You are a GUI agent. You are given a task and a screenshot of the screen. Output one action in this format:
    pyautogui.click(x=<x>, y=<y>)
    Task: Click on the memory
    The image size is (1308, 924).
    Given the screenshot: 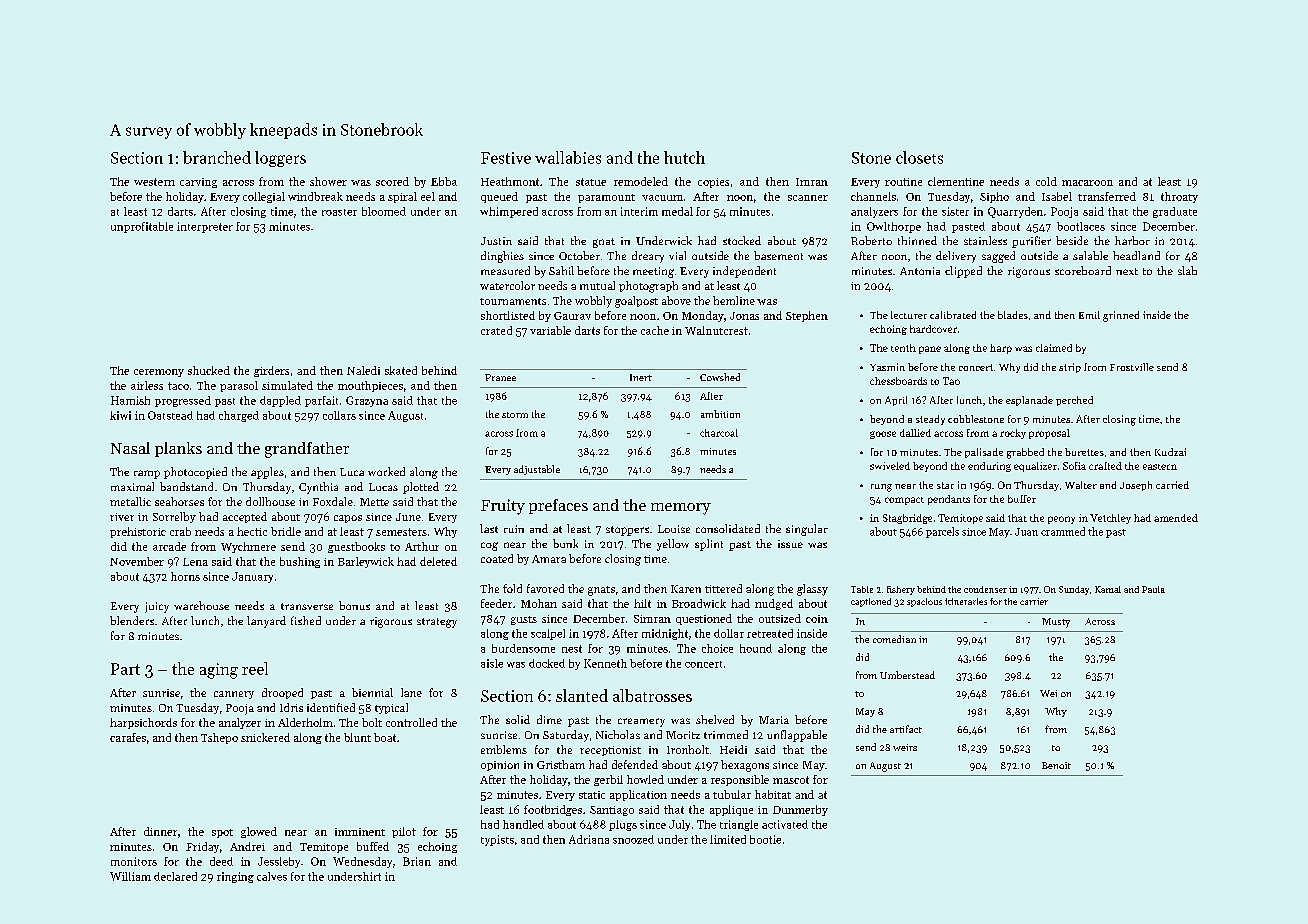 What is the action you would take?
    pyautogui.click(x=681, y=509)
